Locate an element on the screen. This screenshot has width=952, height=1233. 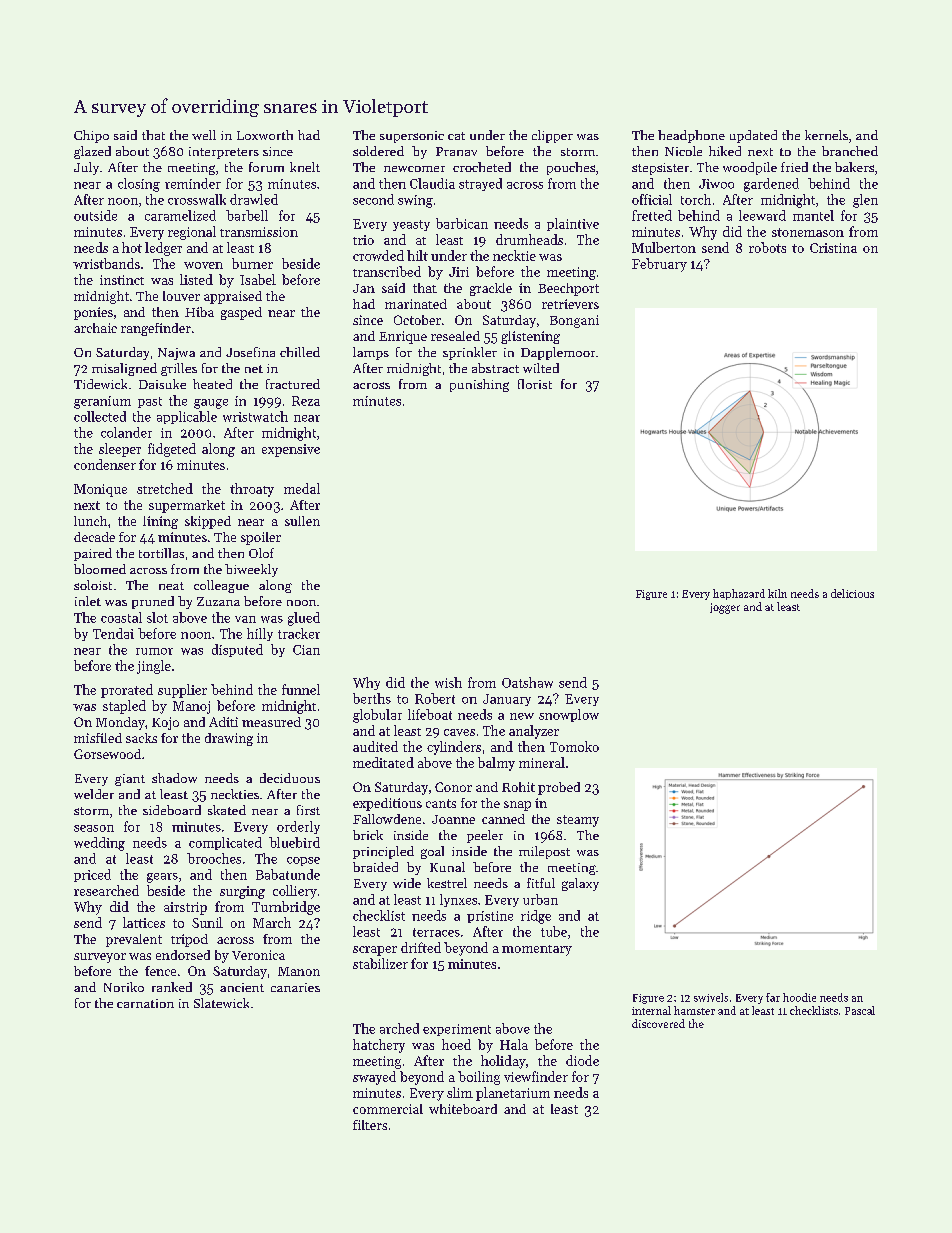
scraper is located at coordinates (375, 951).
